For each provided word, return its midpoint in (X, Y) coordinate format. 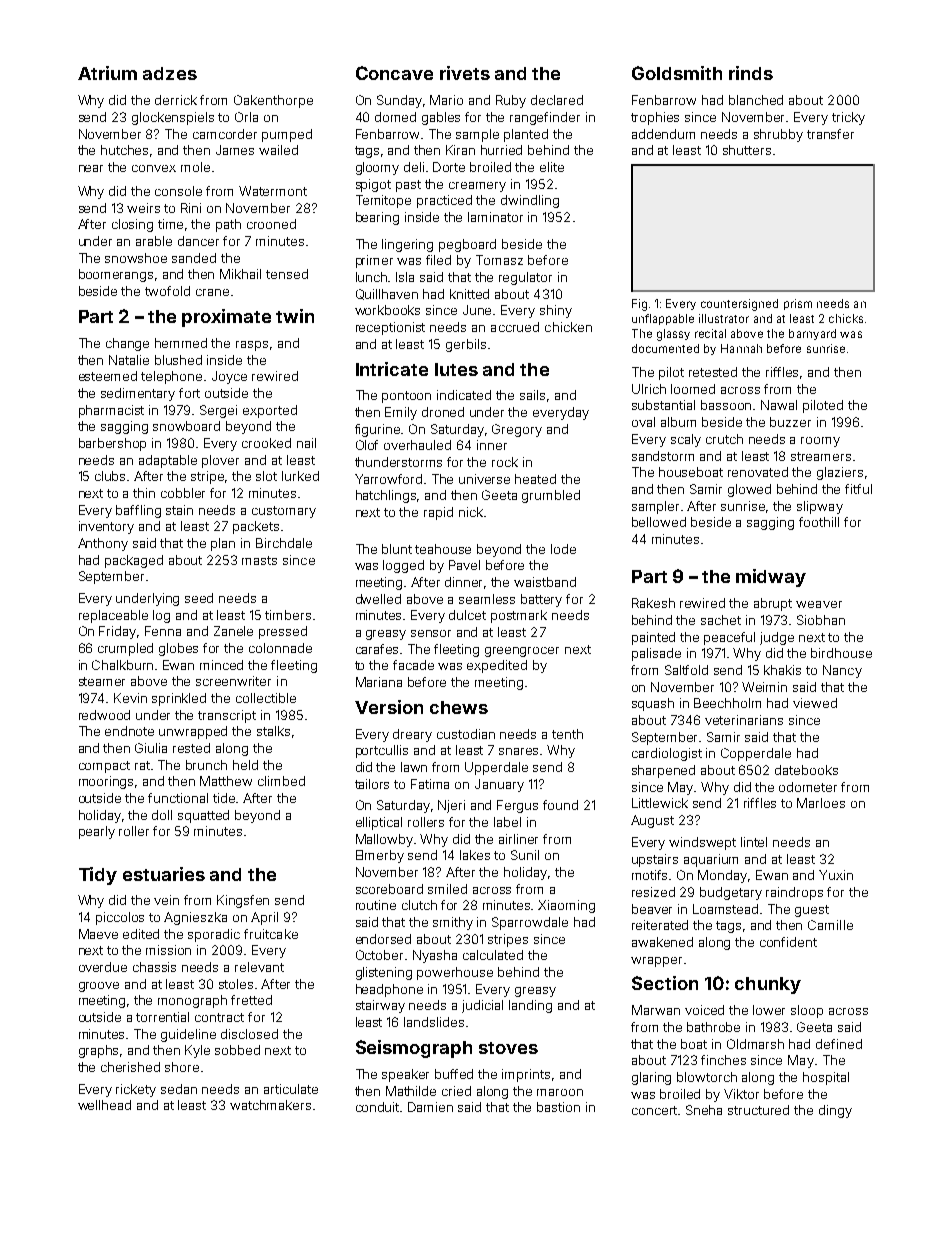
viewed (815, 703)
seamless (487, 599)
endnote (129, 731)
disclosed (249, 1034)
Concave (394, 73)
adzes (170, 73)
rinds (751, 73)
